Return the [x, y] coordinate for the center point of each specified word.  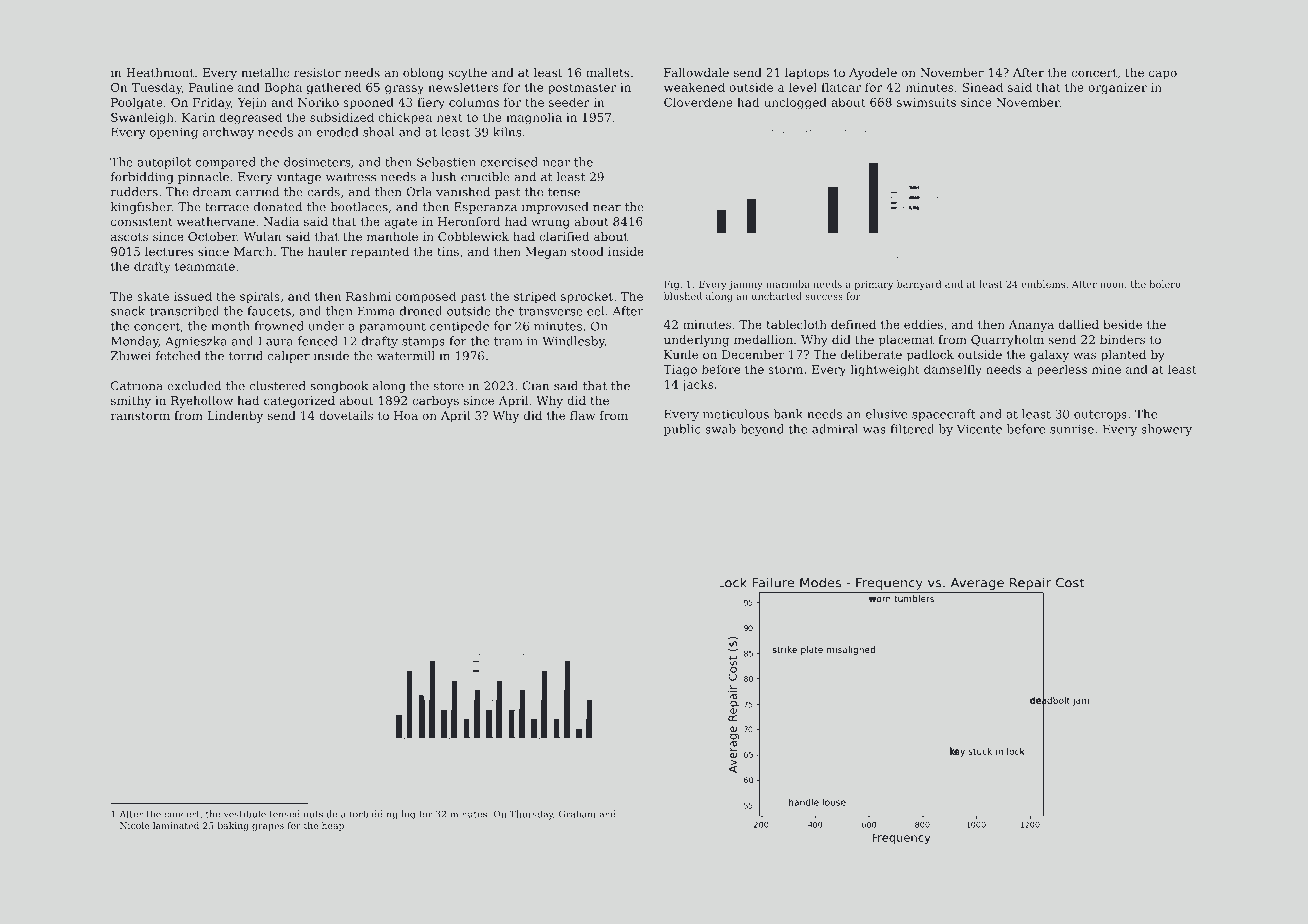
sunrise [1072, 429]
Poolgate [137, 103]
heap [333, 826]
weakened [694, 87]
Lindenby [235, 417]
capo [1163, 75]
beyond [762, 430]
